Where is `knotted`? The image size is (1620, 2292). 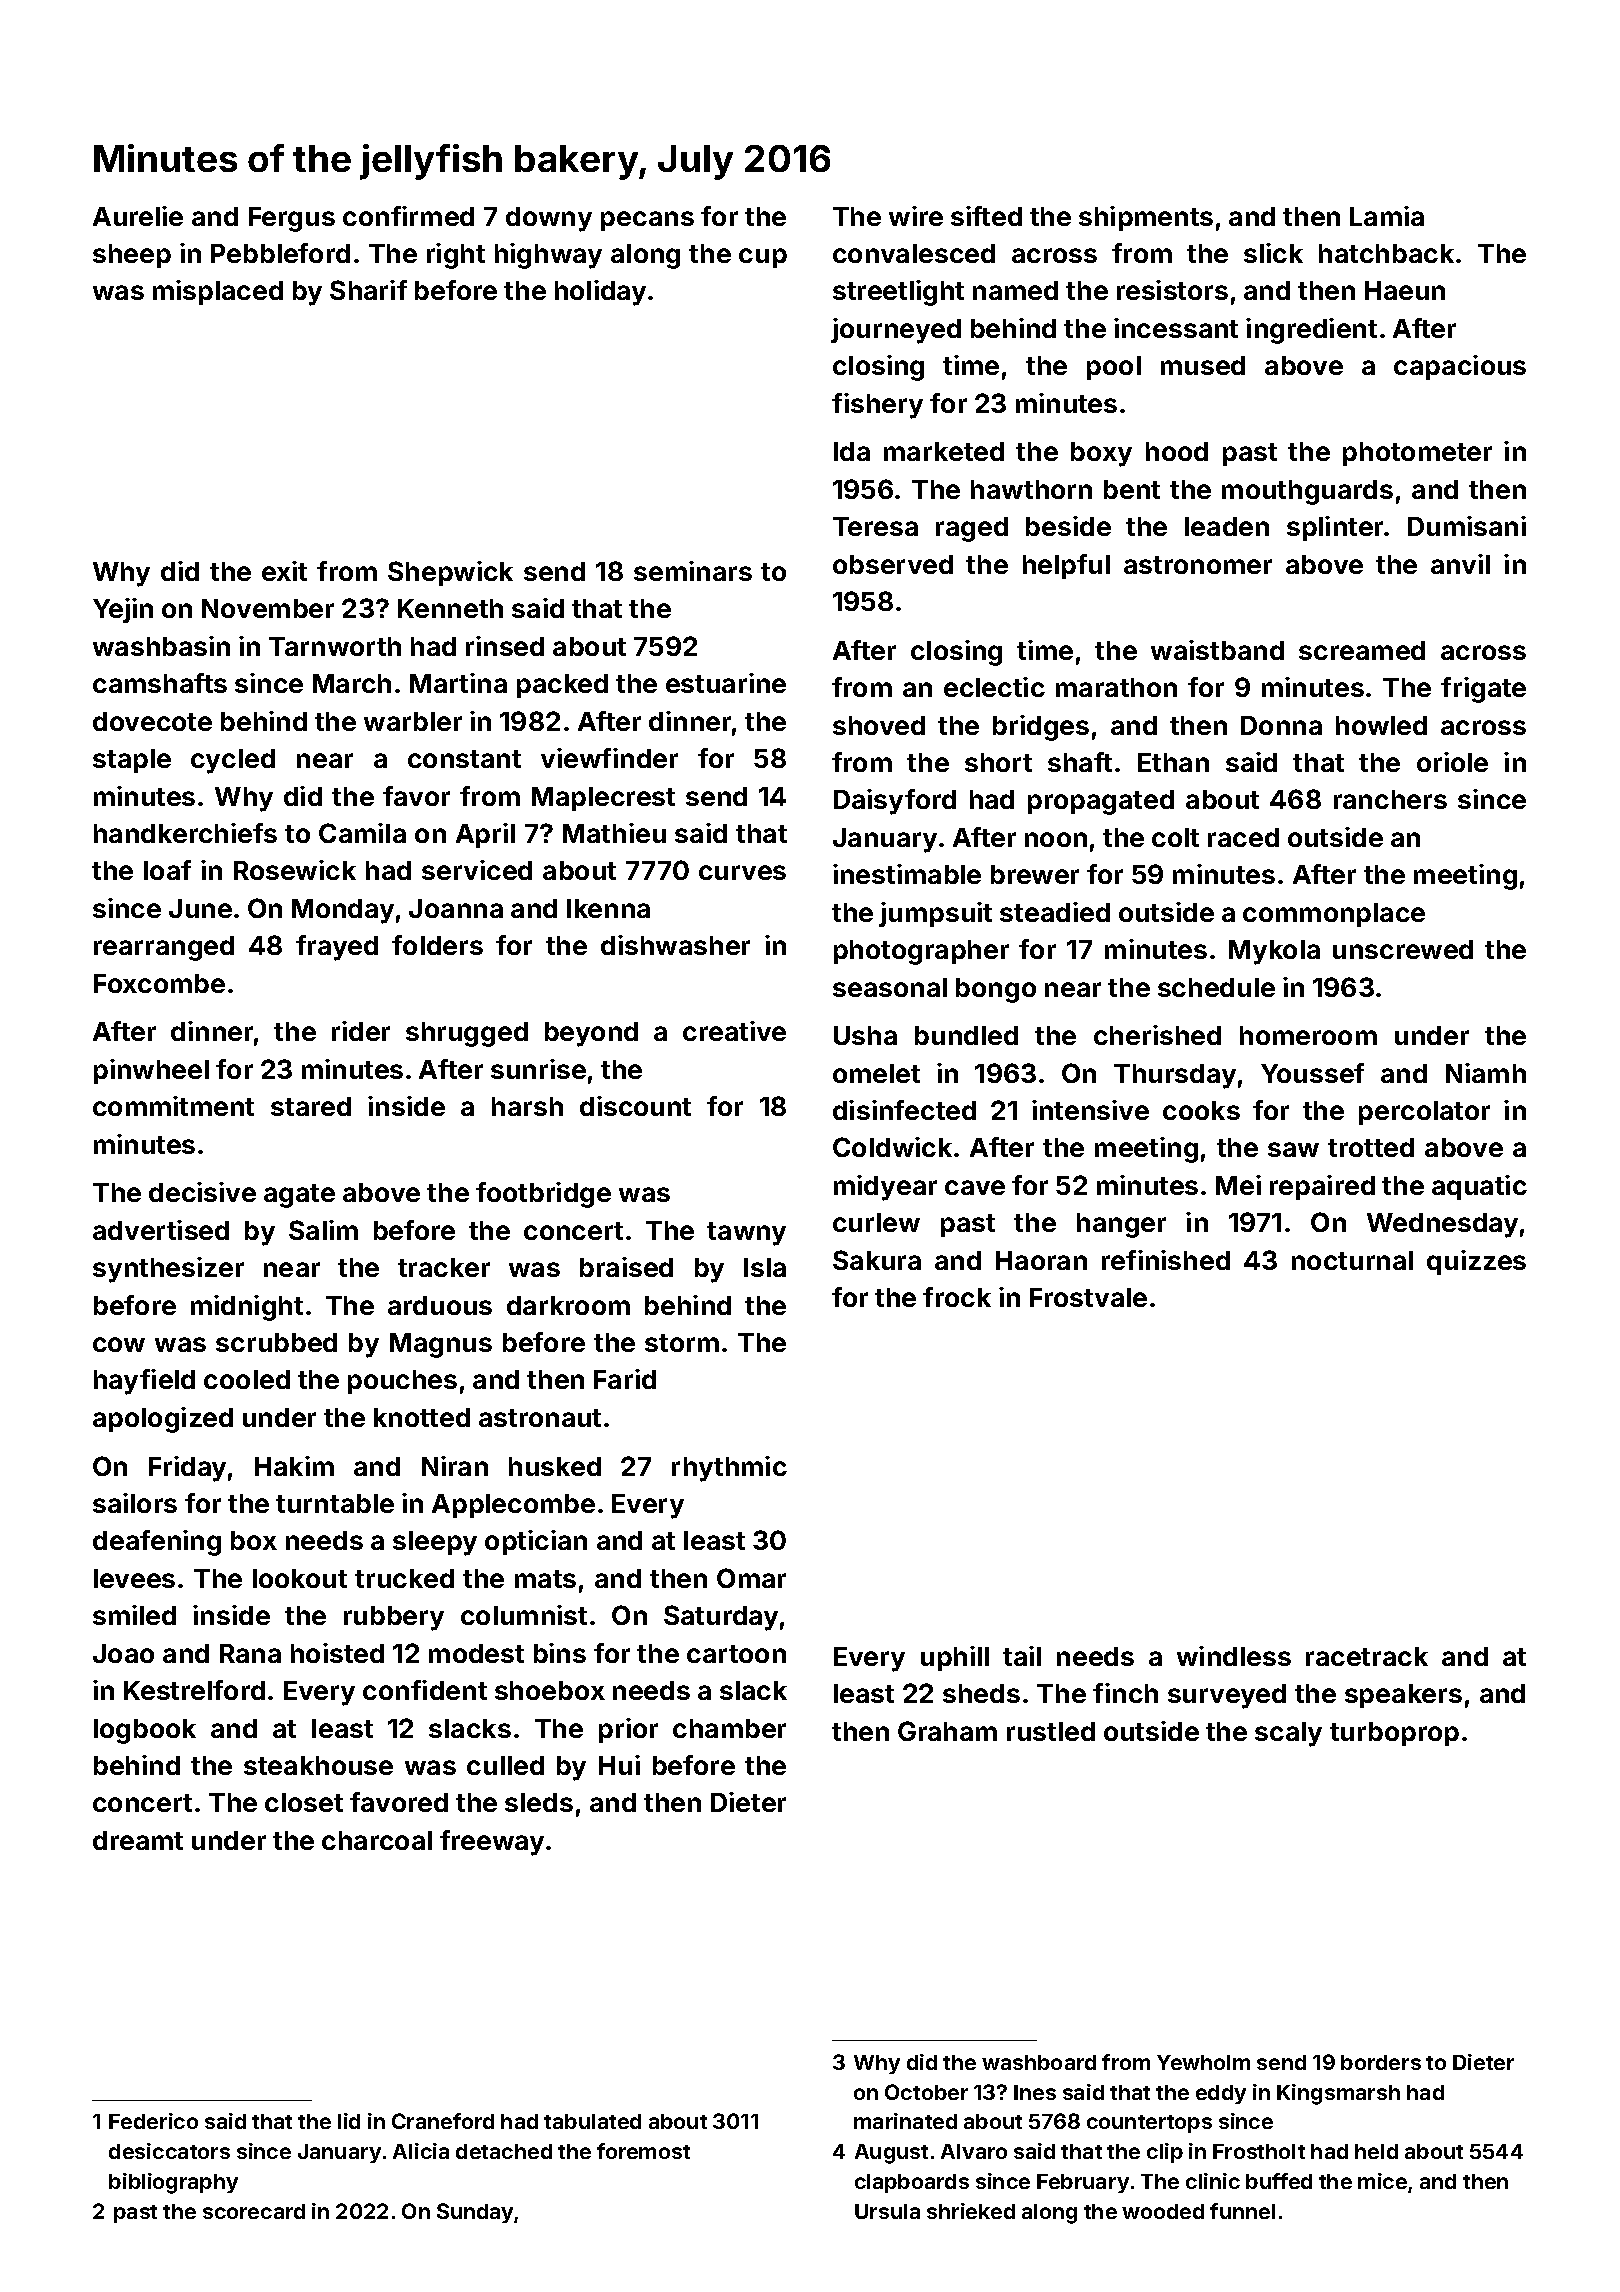
knotted is located at coordinates (422, 1417).
